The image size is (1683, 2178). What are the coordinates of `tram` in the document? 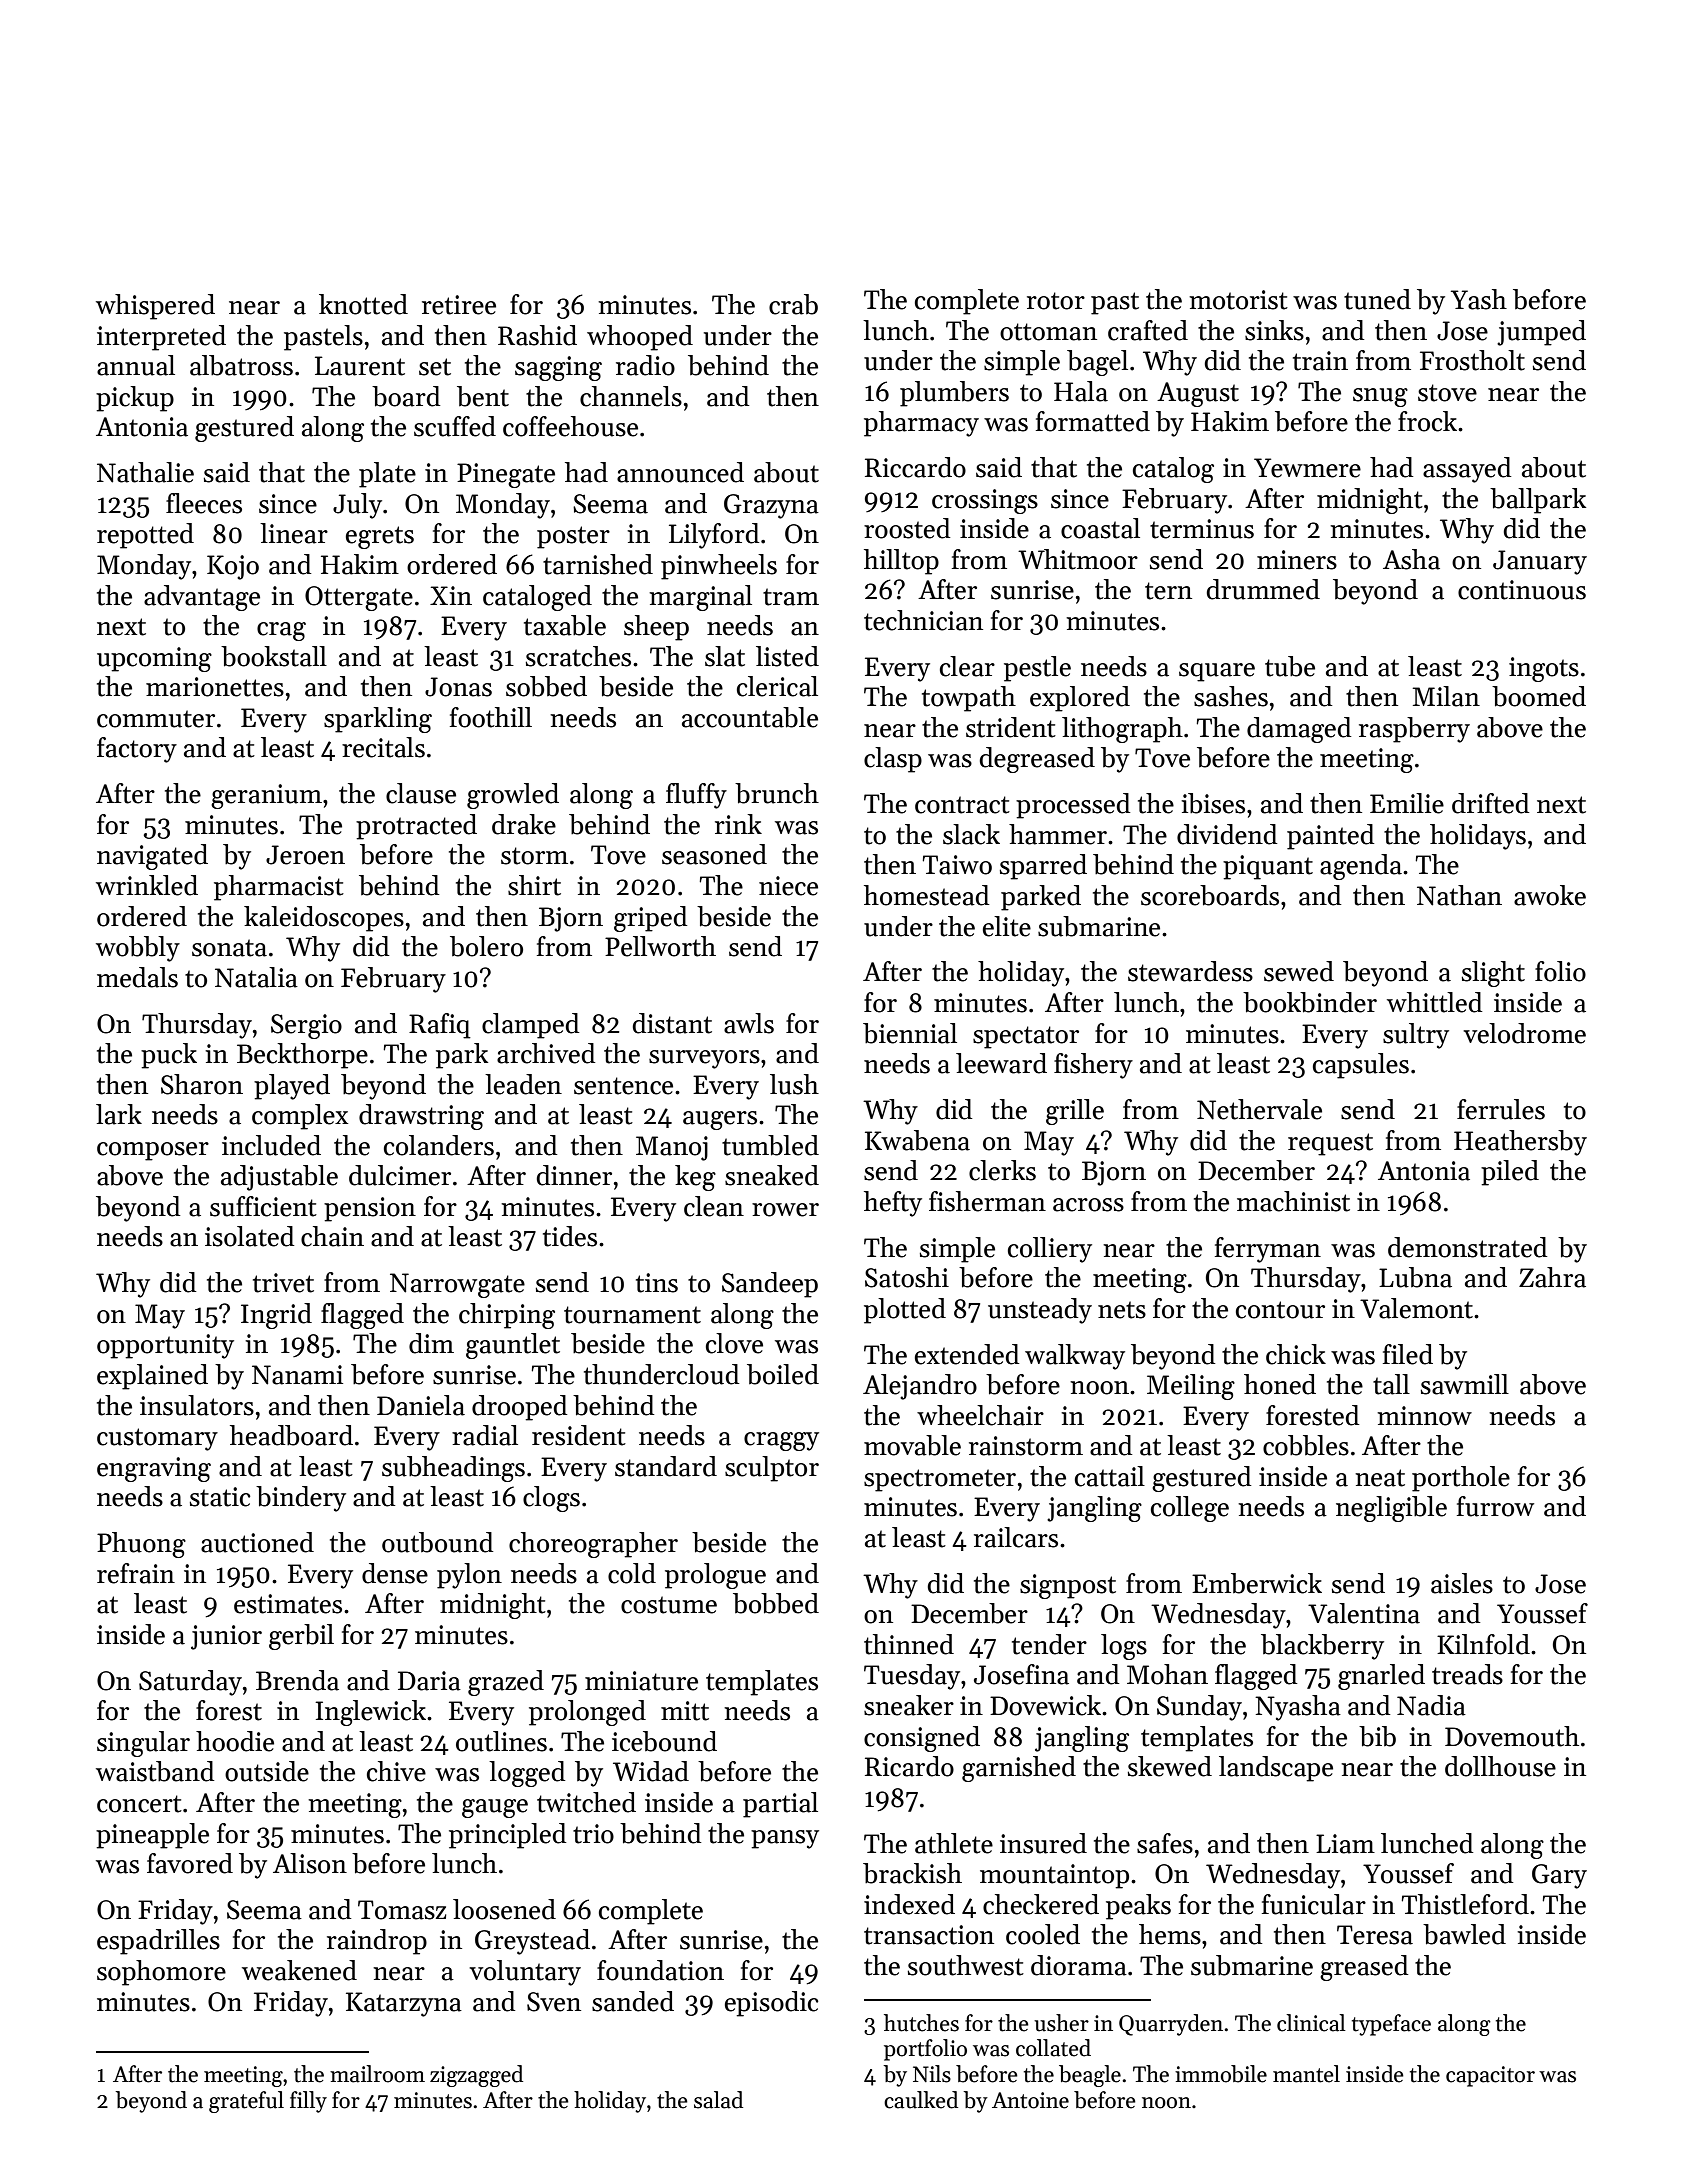 It's located at (791, 597).
